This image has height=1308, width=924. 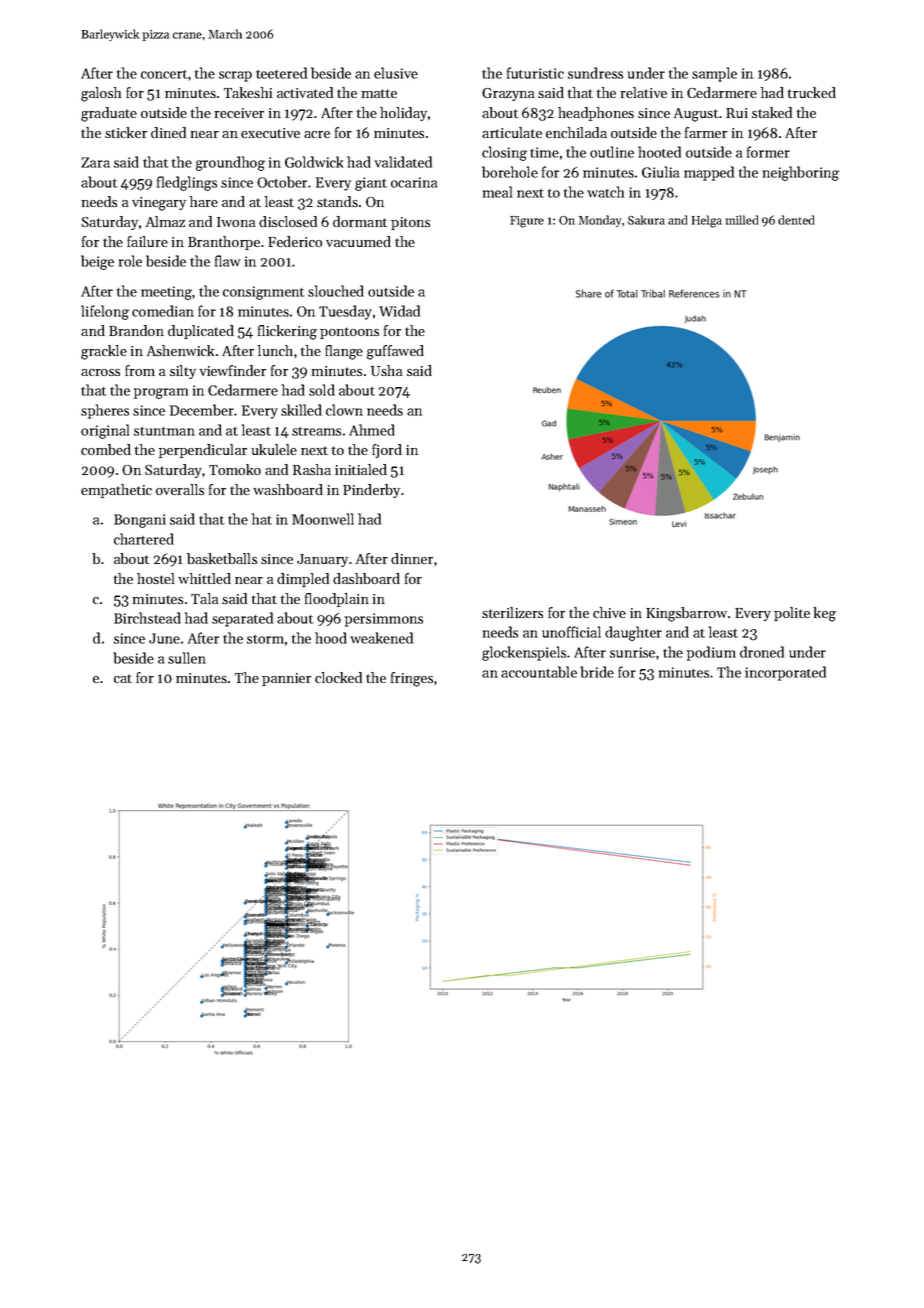 I want to click on holiday, so click(x=403, y=114).
